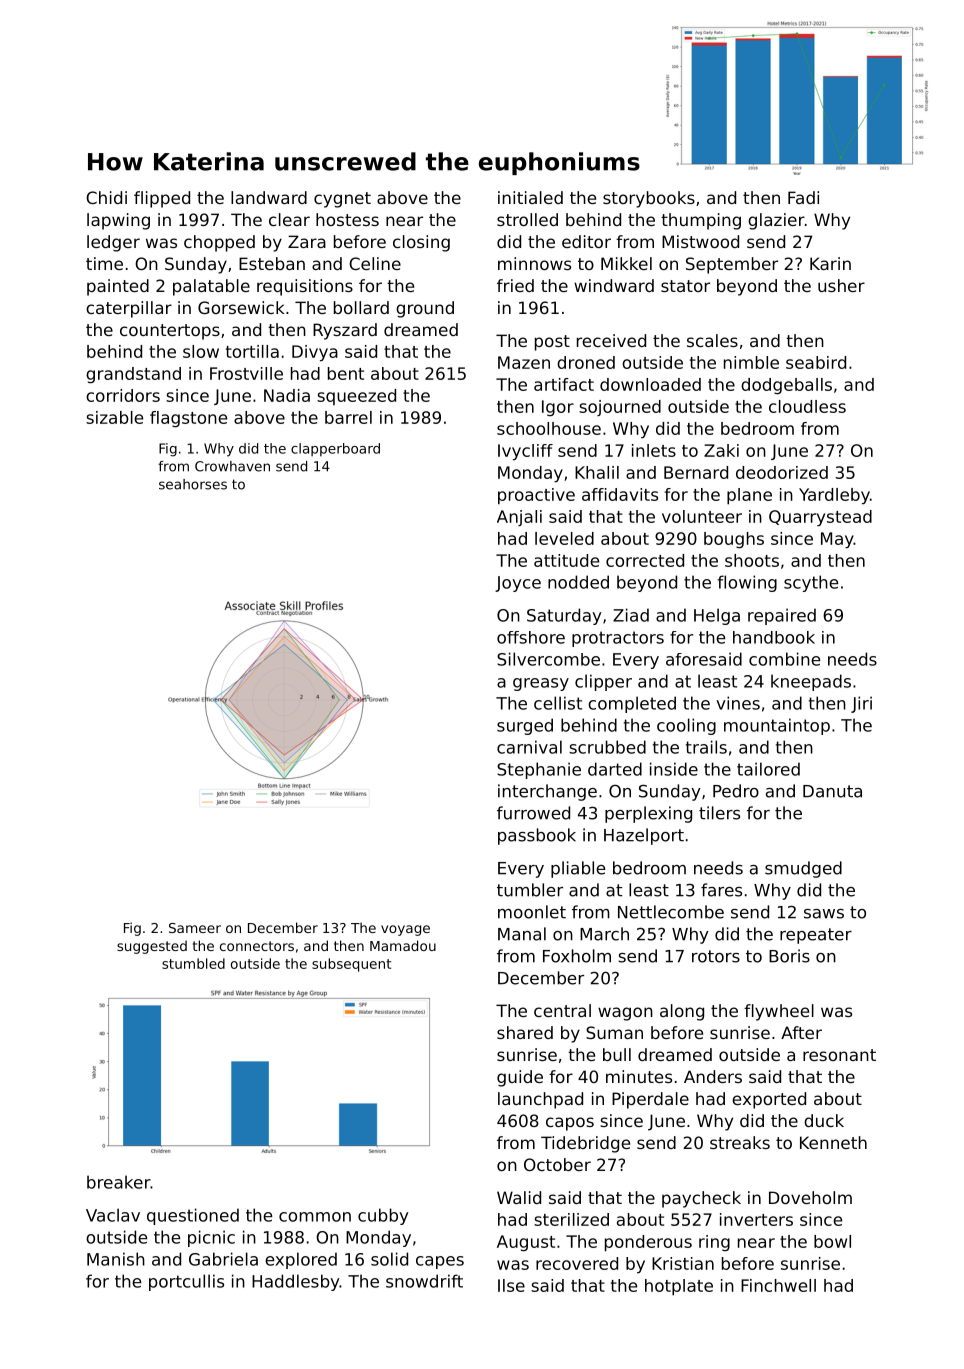 Image resolution: width=964 pixels, height=1369 pixels. Describe the element at coordinates (351, 965) in the image. I see `subsequent` at that location.
